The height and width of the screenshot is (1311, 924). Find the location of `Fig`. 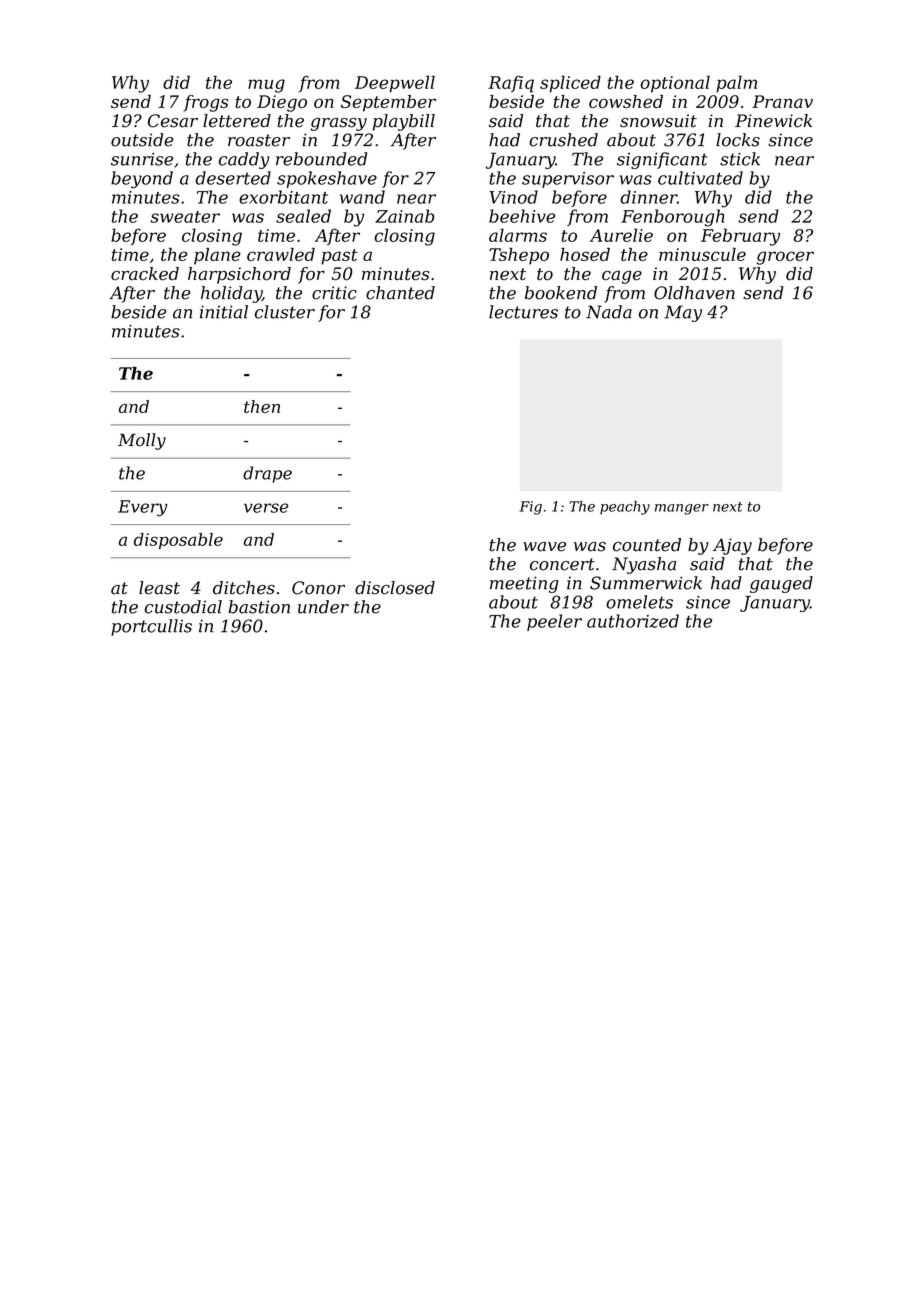

Fig is located at coordinates (530, 508).
